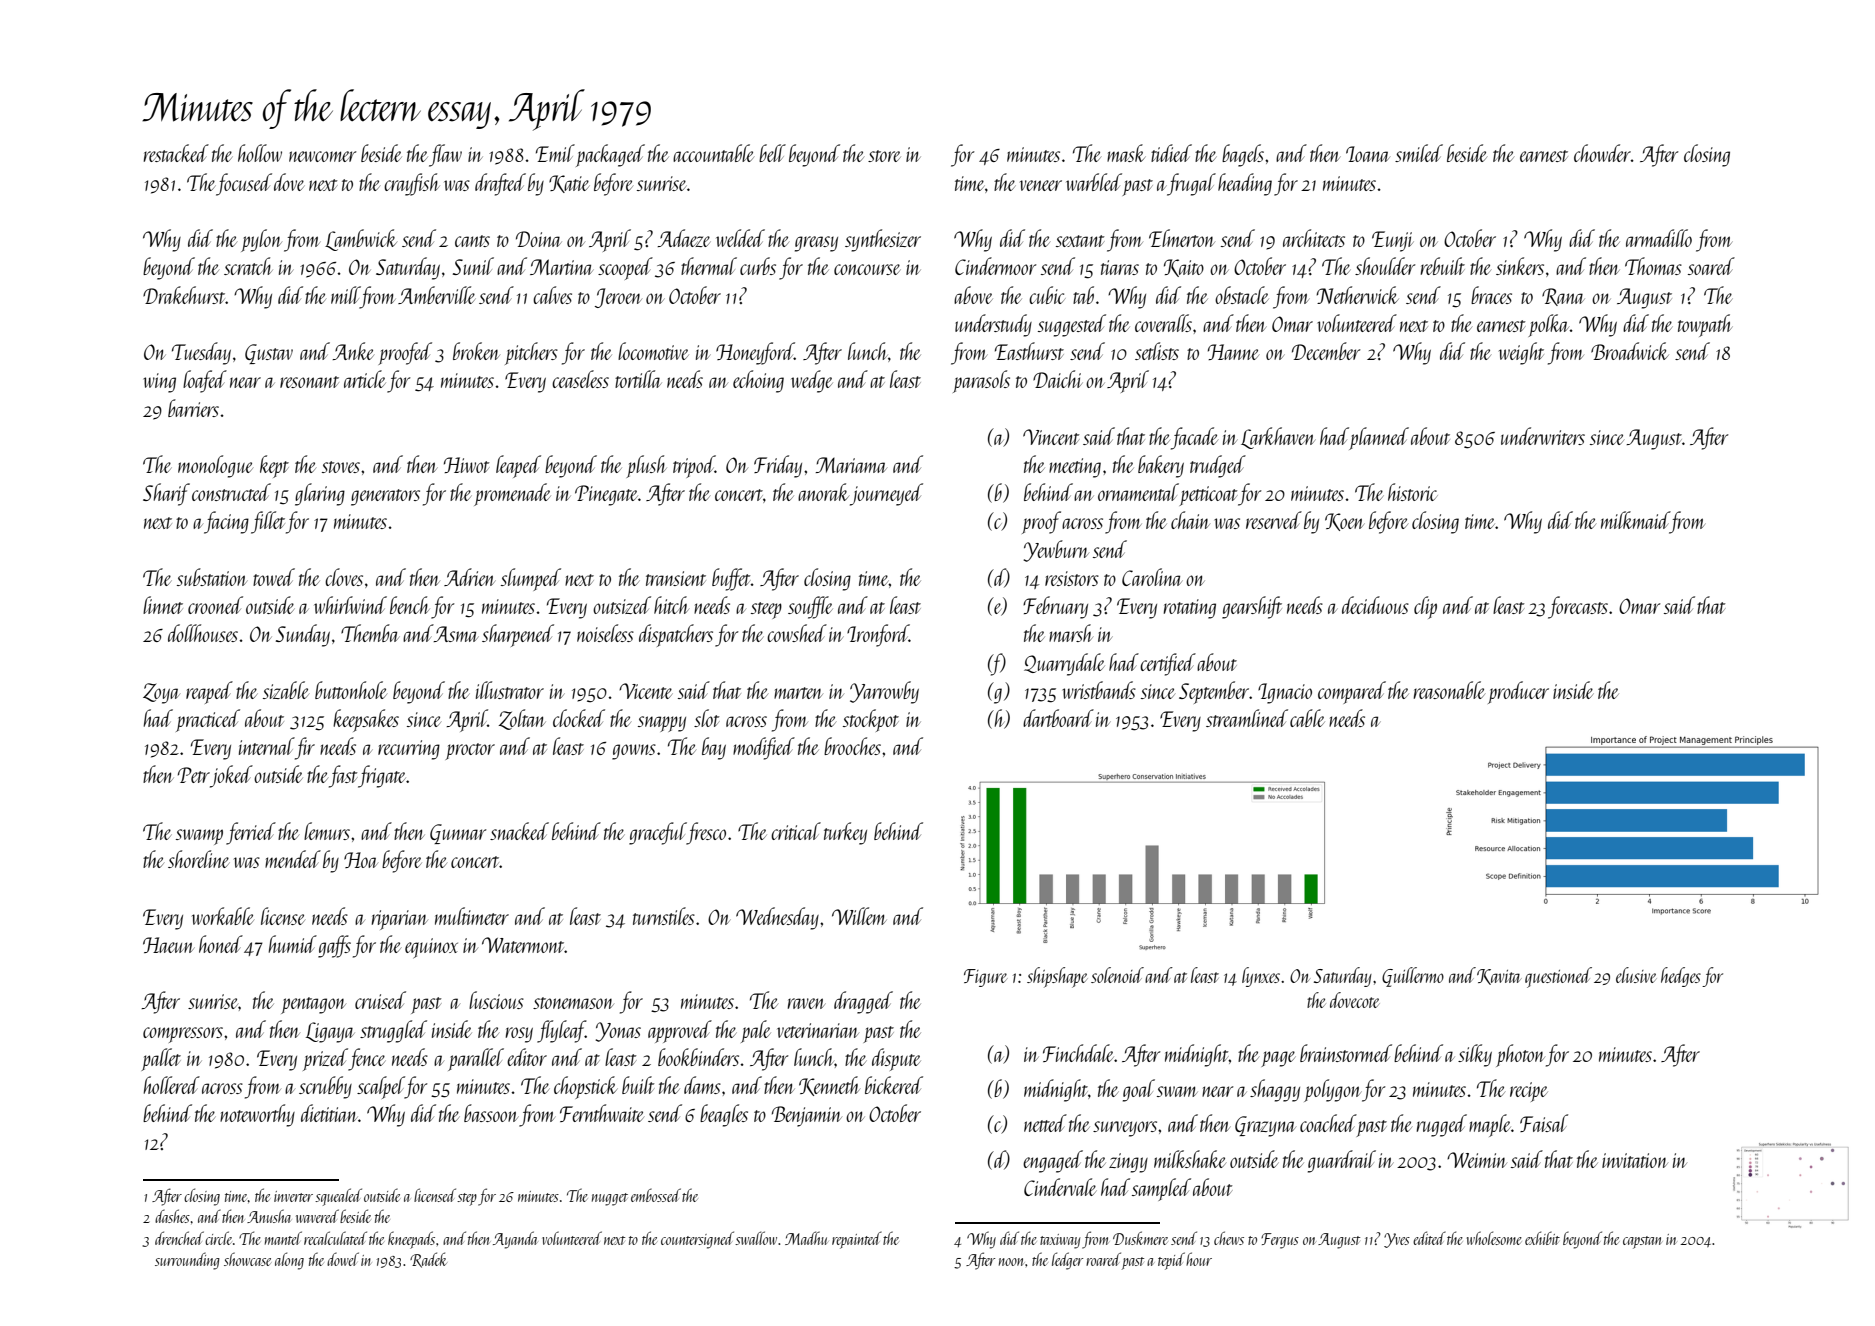  I want to click on lemurs, so click(327, 831).
